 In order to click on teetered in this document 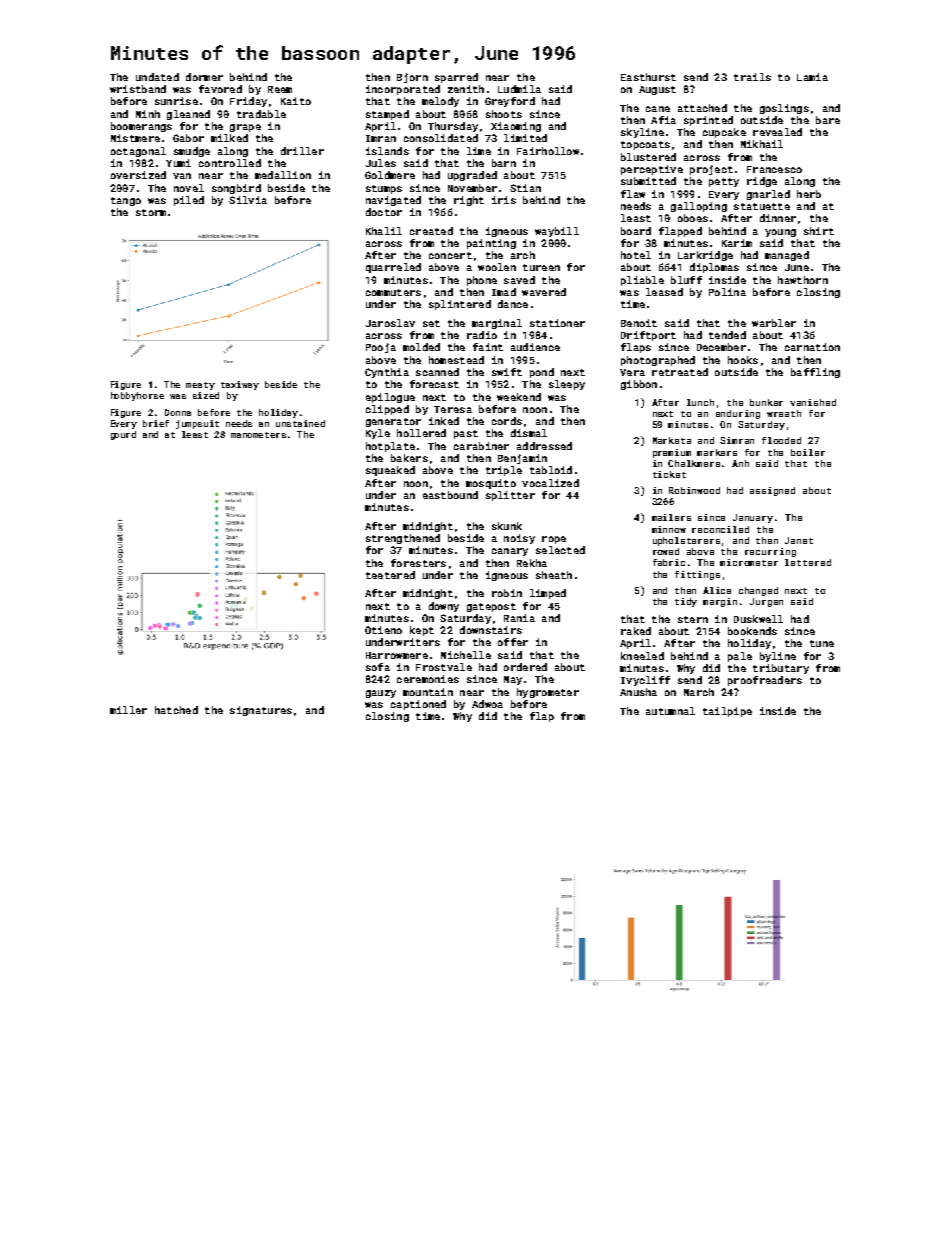, I will do `click(390, 575)`.
